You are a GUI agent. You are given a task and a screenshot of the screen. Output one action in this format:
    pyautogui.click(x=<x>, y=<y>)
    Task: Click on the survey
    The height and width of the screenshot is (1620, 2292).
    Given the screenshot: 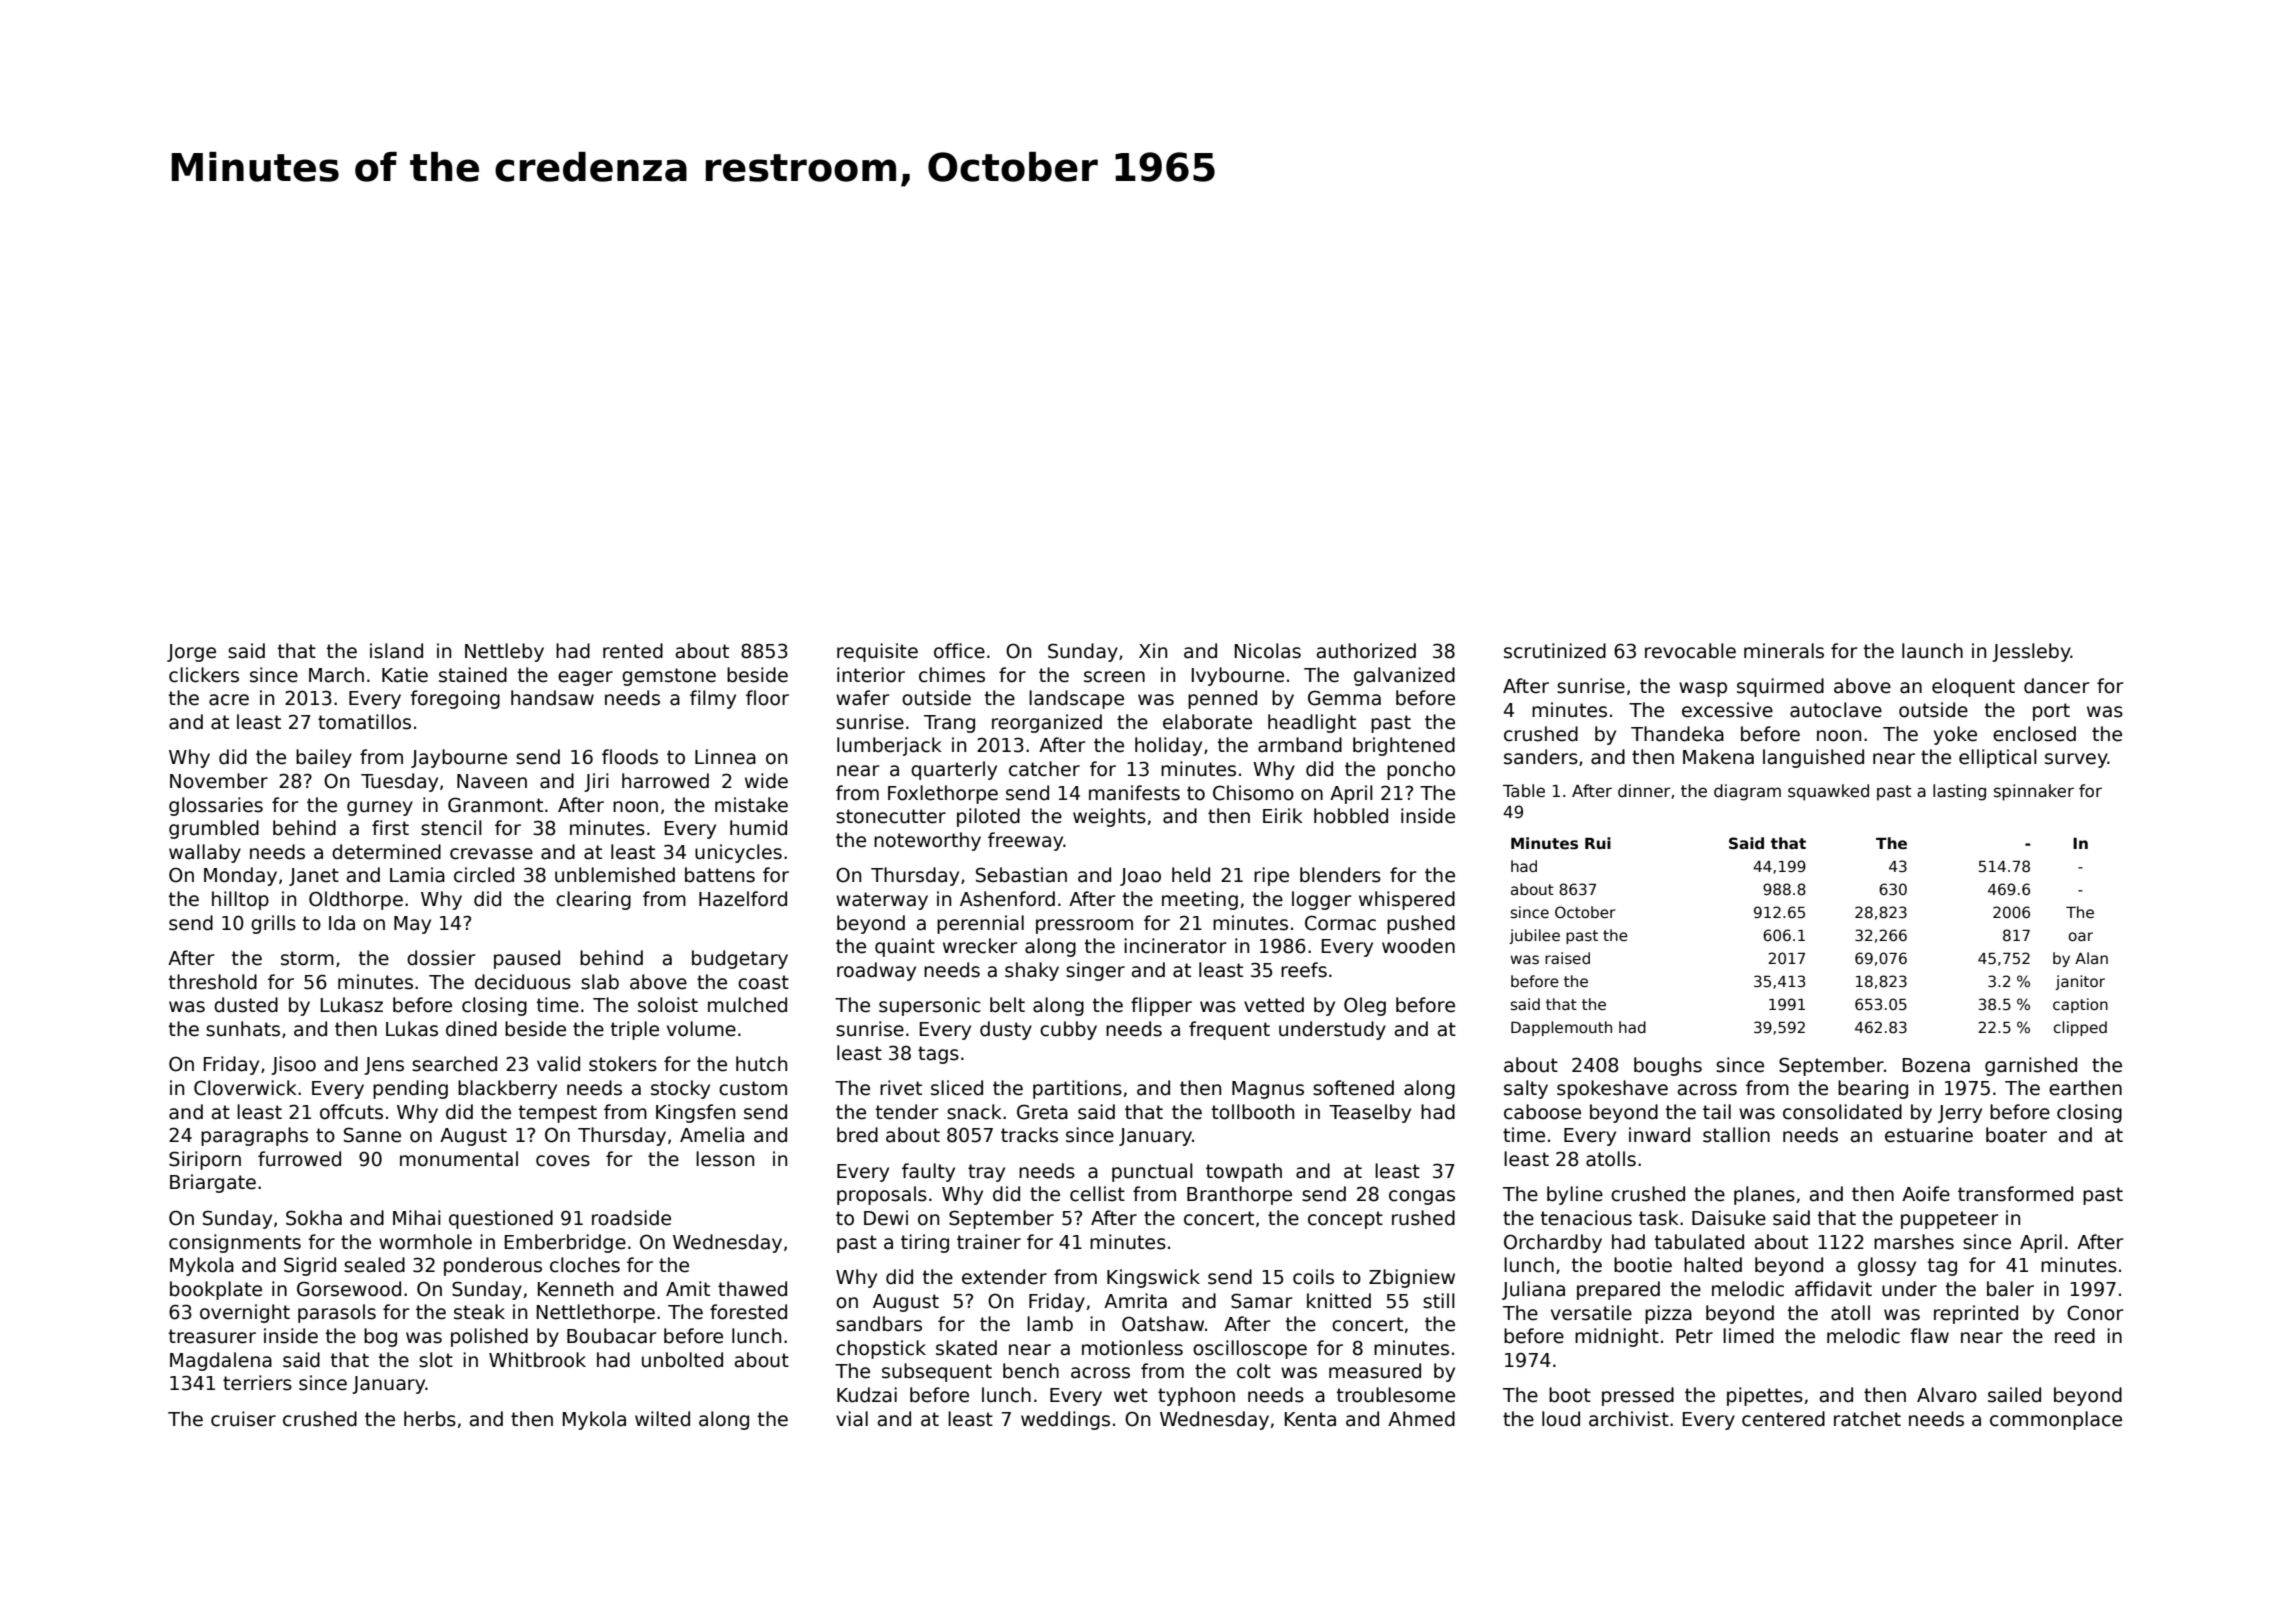 What is the action you would take?
    pyautogui.click(x=2076, y=760)
